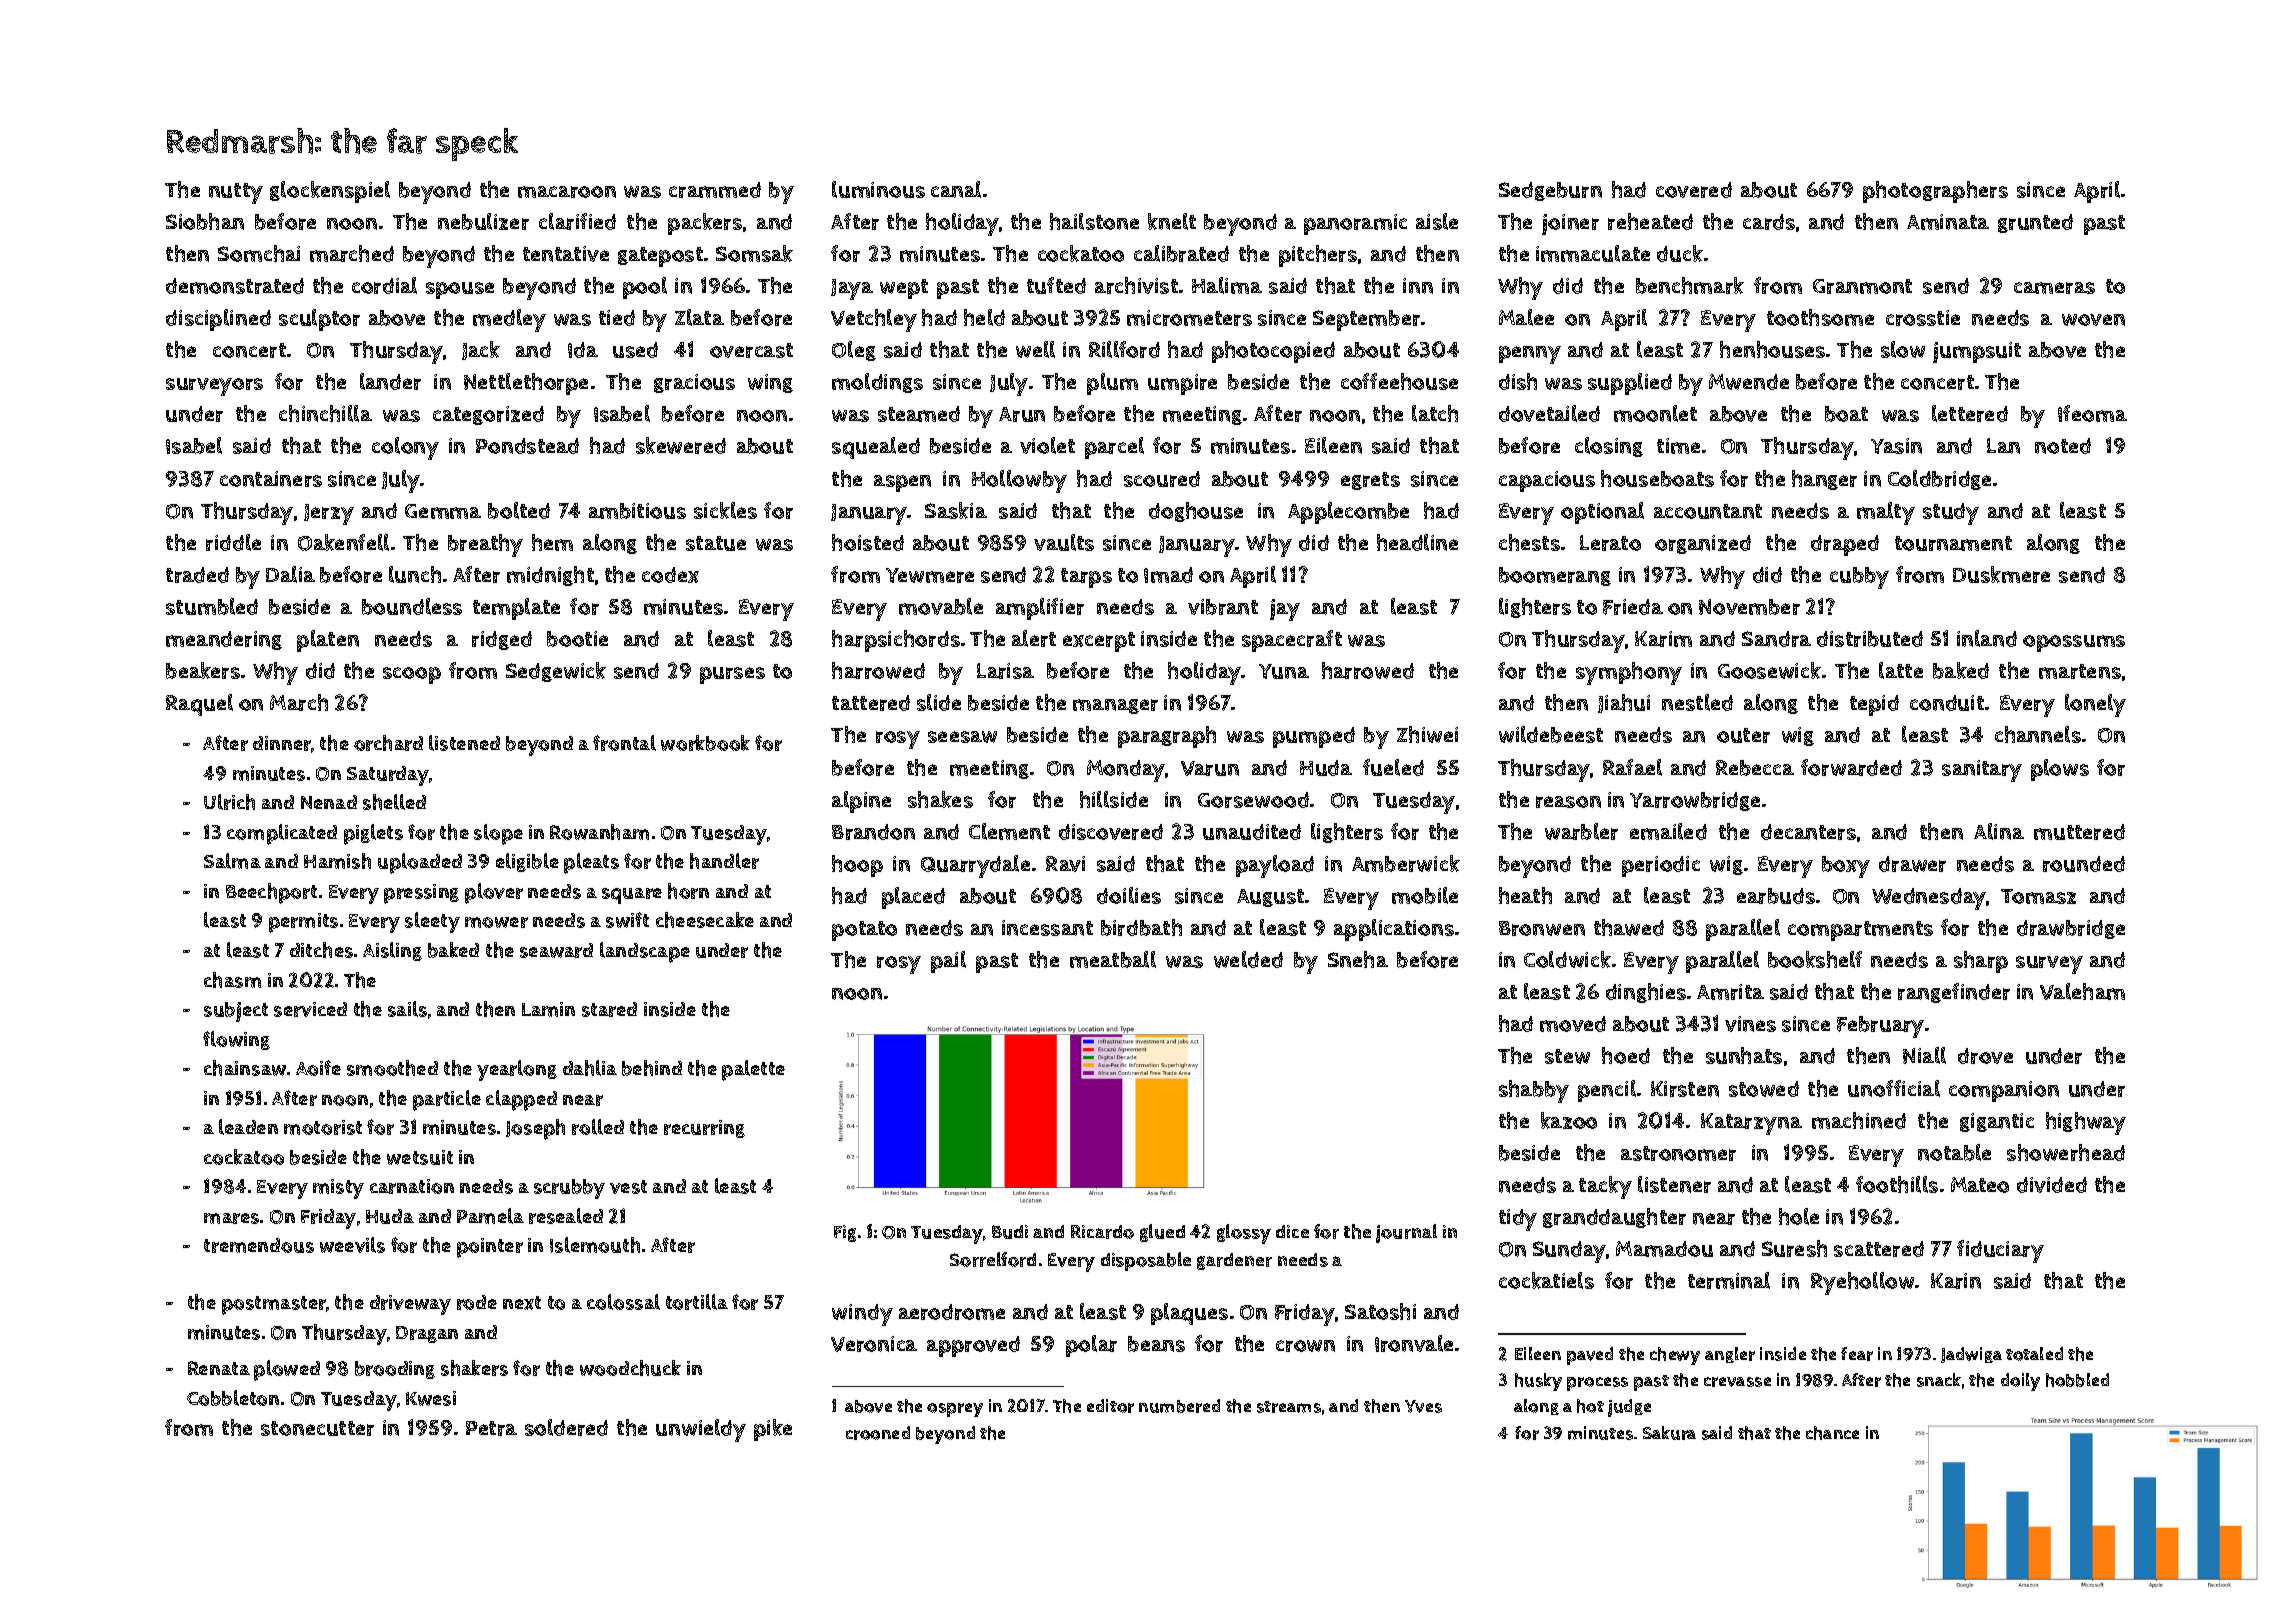 The height and width of the document is (1620, 2292). I want to click on weevils, so click(352, 1245).
